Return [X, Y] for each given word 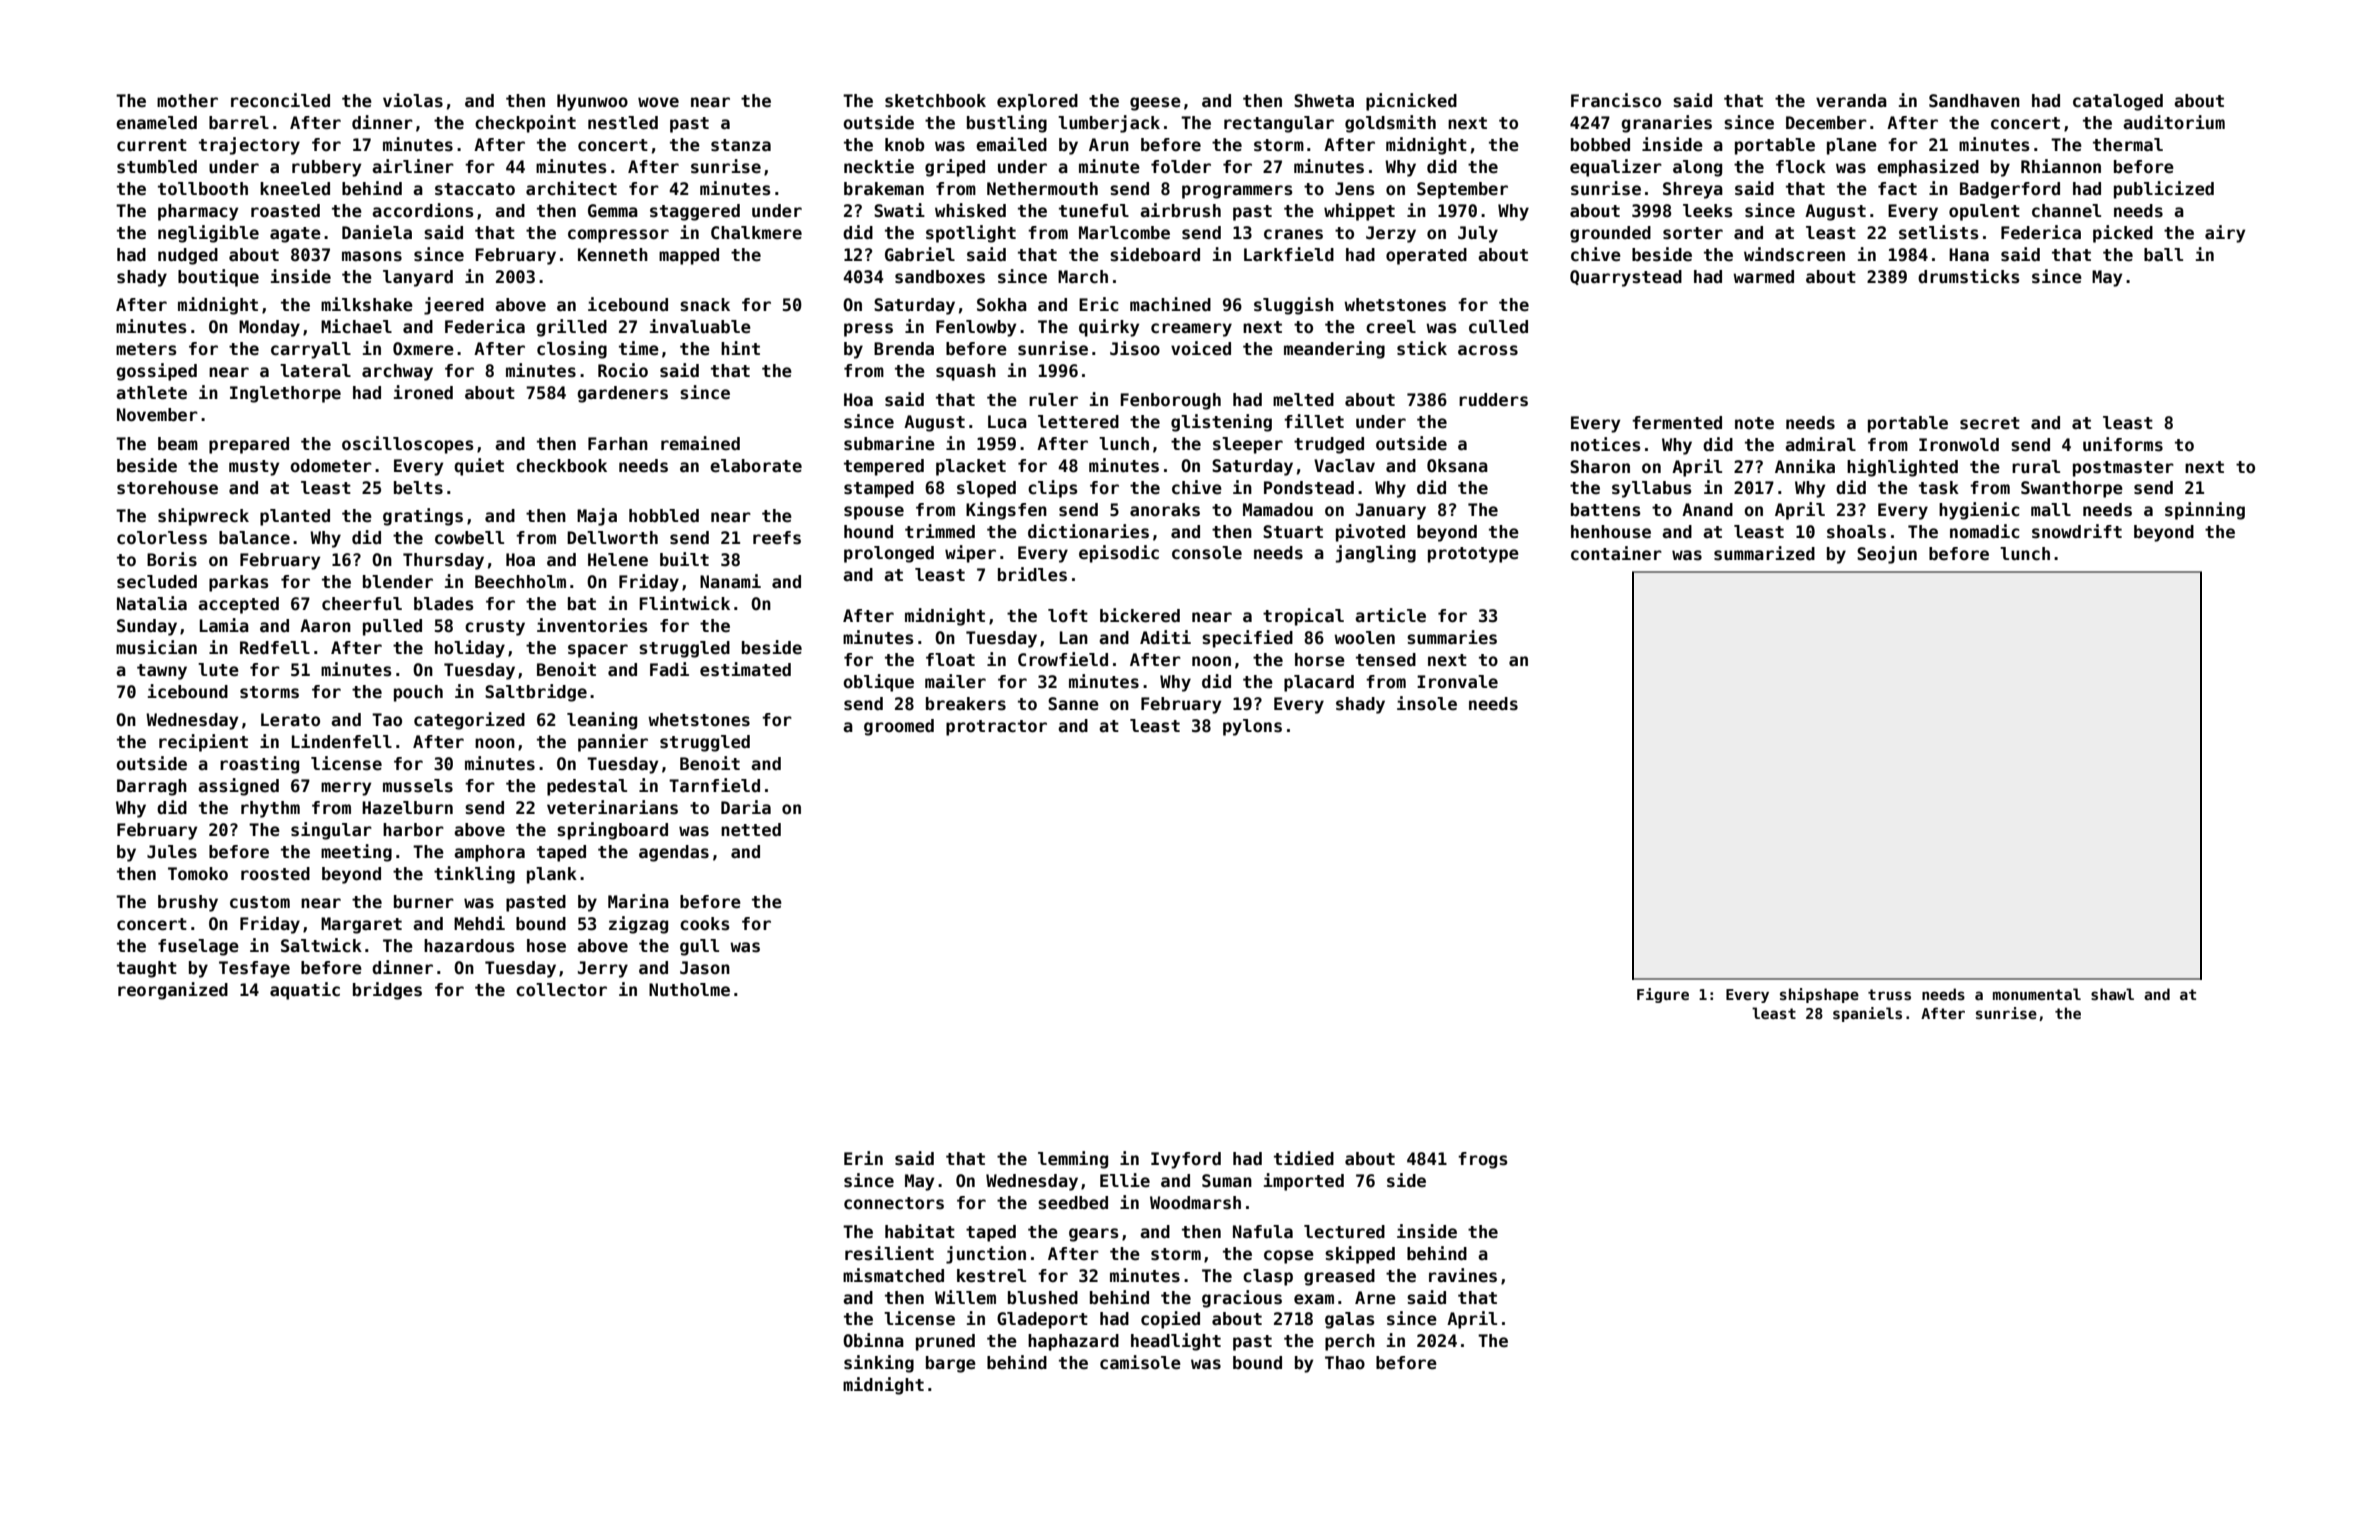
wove [658, 102]
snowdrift [2077, 531]
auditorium [2174, 122]
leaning [602, 721]
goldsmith [1390, 124]
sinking [879, 1364]
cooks [705, 924]
